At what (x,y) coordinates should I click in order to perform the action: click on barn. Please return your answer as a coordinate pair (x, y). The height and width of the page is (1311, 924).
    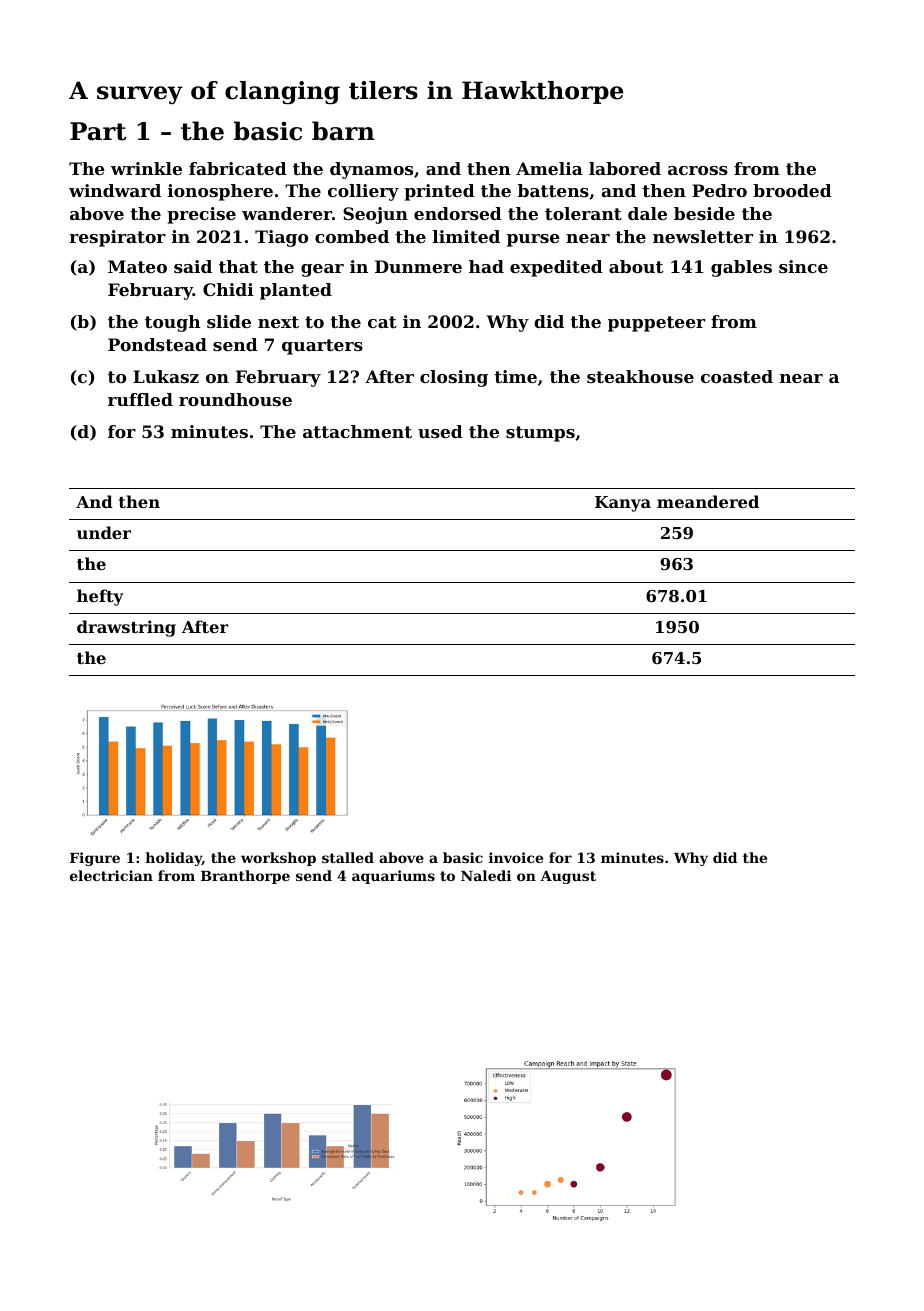
    Looking at the image, I should click on (343, 131).
